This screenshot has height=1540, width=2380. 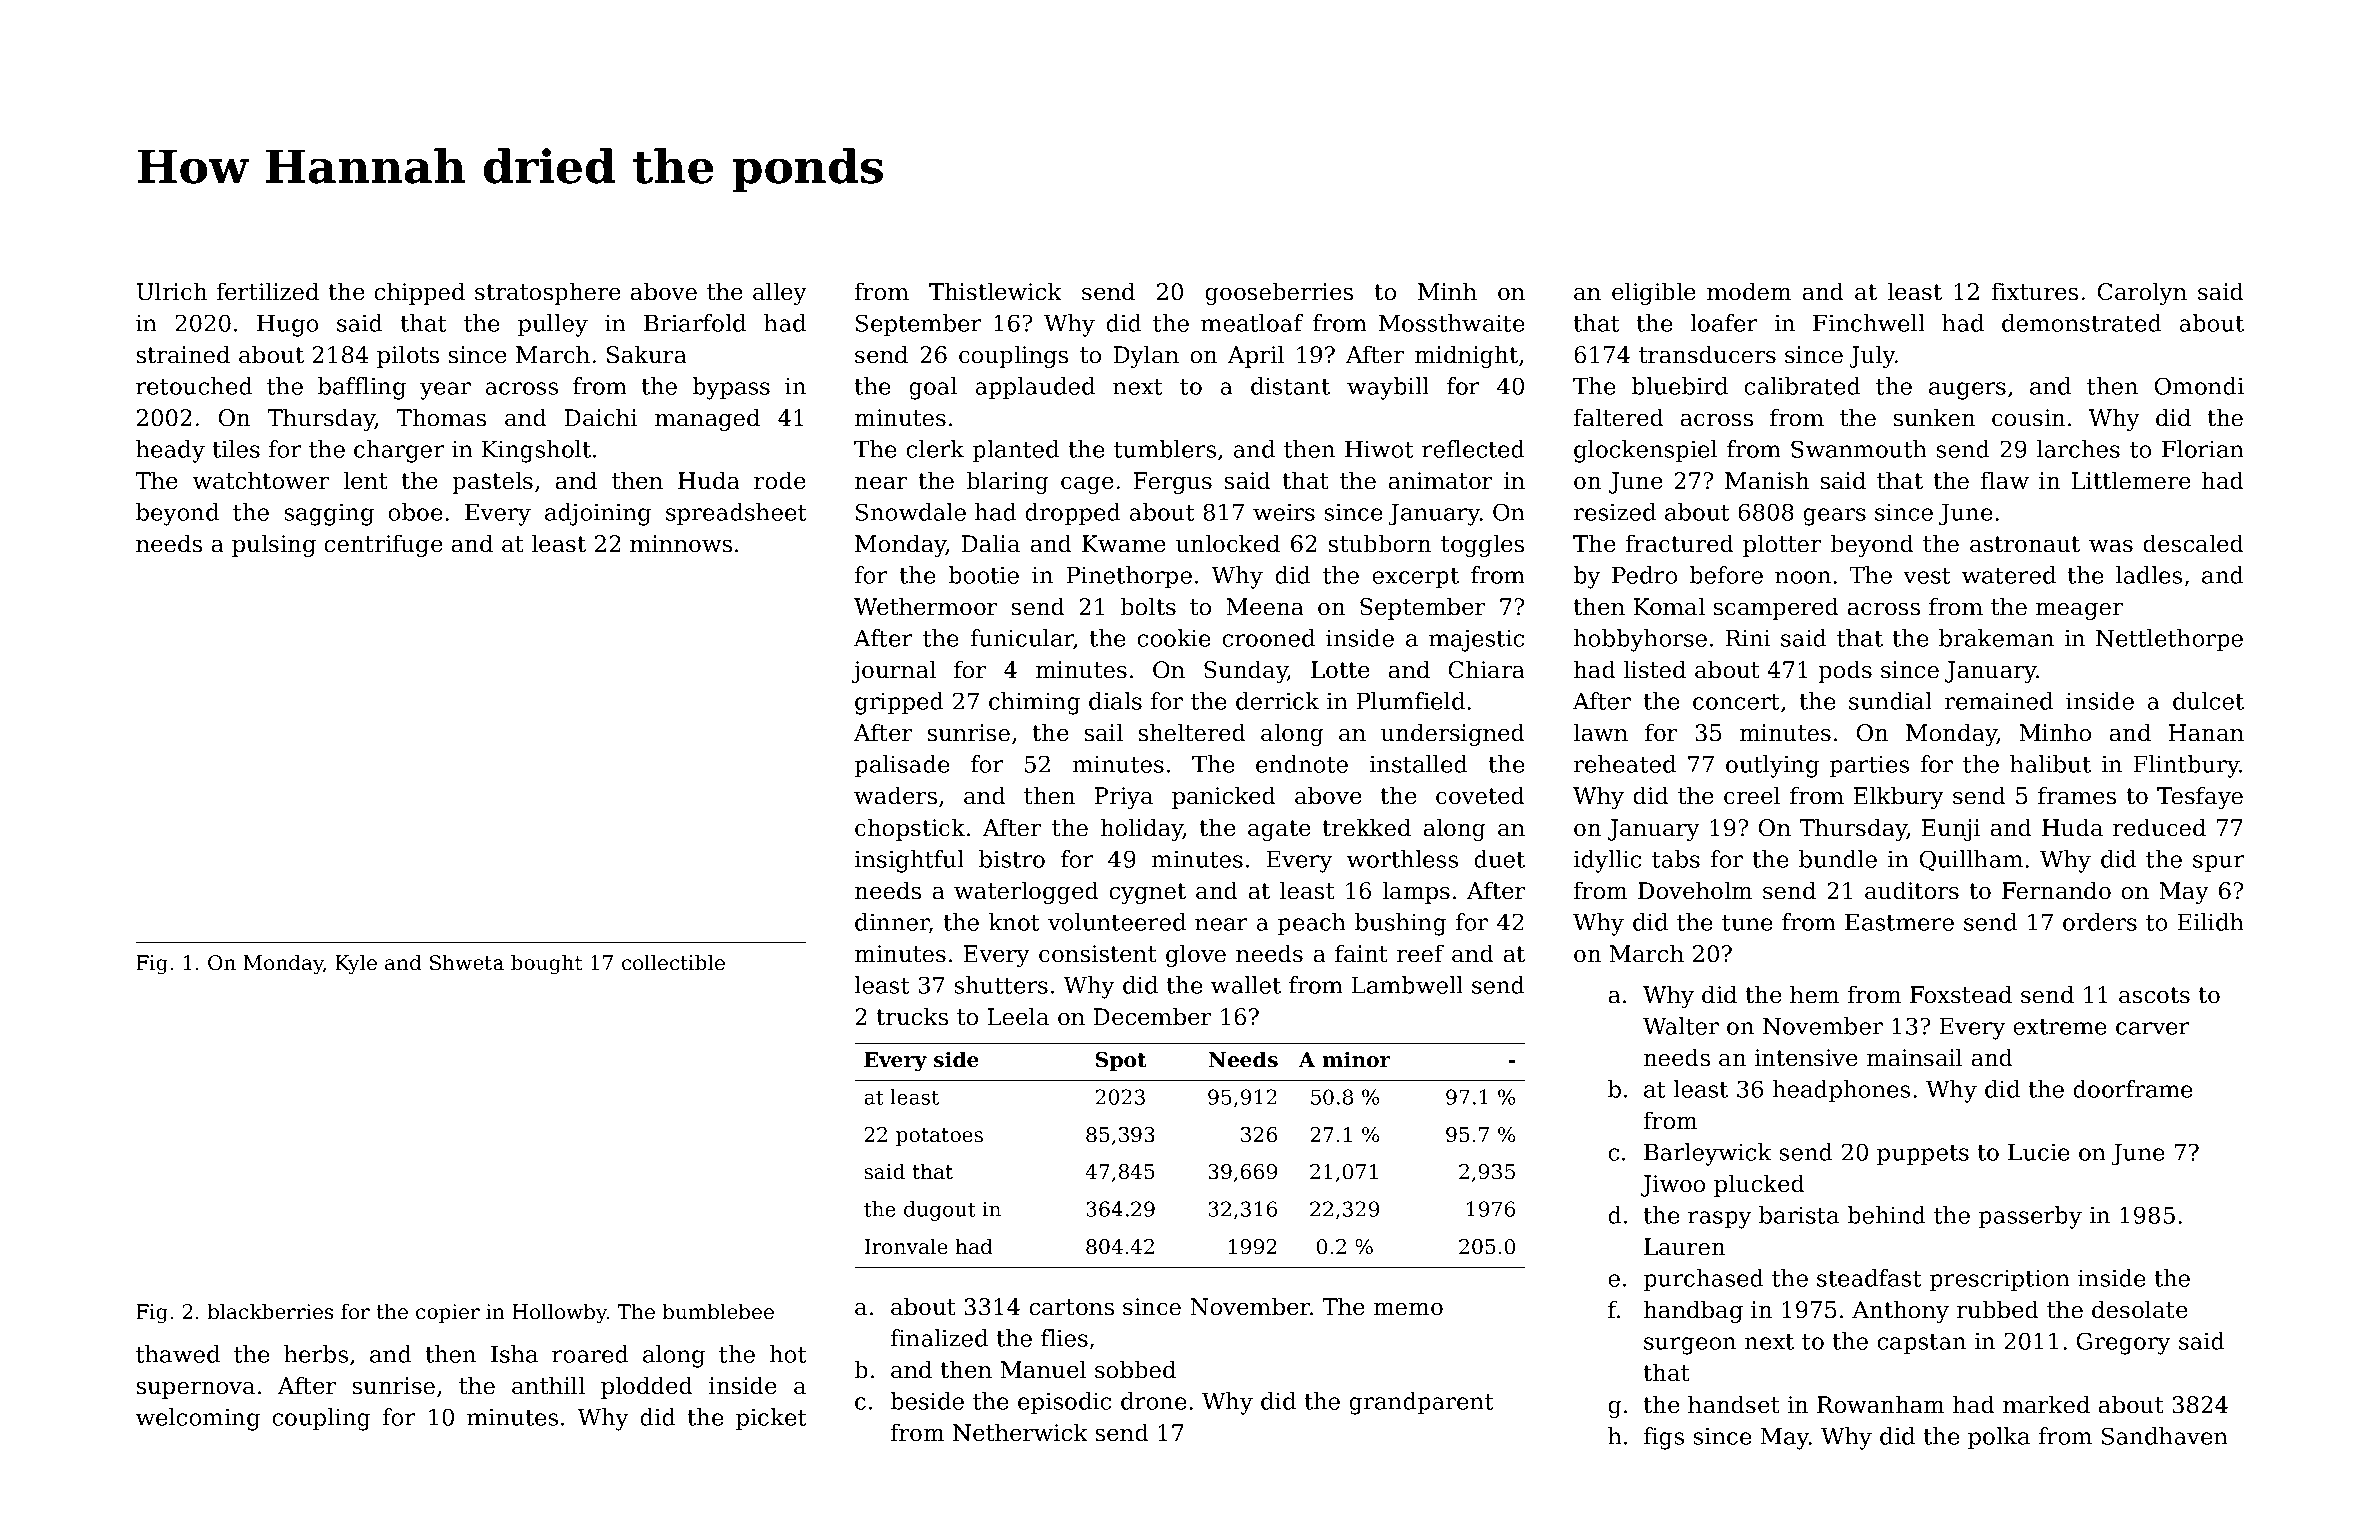 I want to click on strained, so click(x=183, y=354).
